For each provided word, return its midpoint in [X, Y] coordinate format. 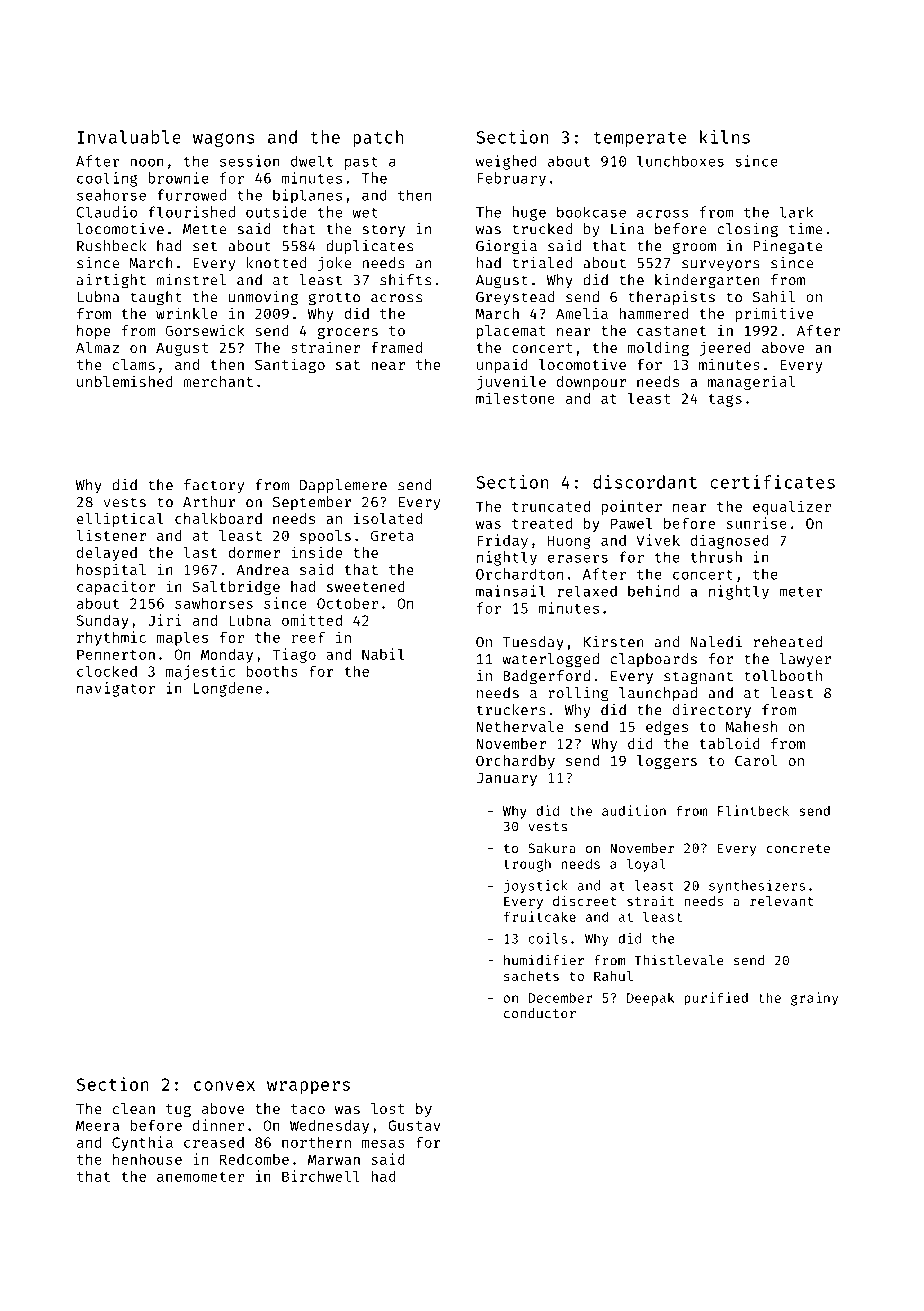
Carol [756, 760]
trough [527, 865]
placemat [511, 332]
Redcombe [254, 1159]
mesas [383, 1144]
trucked [542, 229]
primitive [774, 314]
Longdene [228, 689]
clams [134, 364]
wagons [224, 140]
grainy [814, 999]
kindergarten [707, 281]
